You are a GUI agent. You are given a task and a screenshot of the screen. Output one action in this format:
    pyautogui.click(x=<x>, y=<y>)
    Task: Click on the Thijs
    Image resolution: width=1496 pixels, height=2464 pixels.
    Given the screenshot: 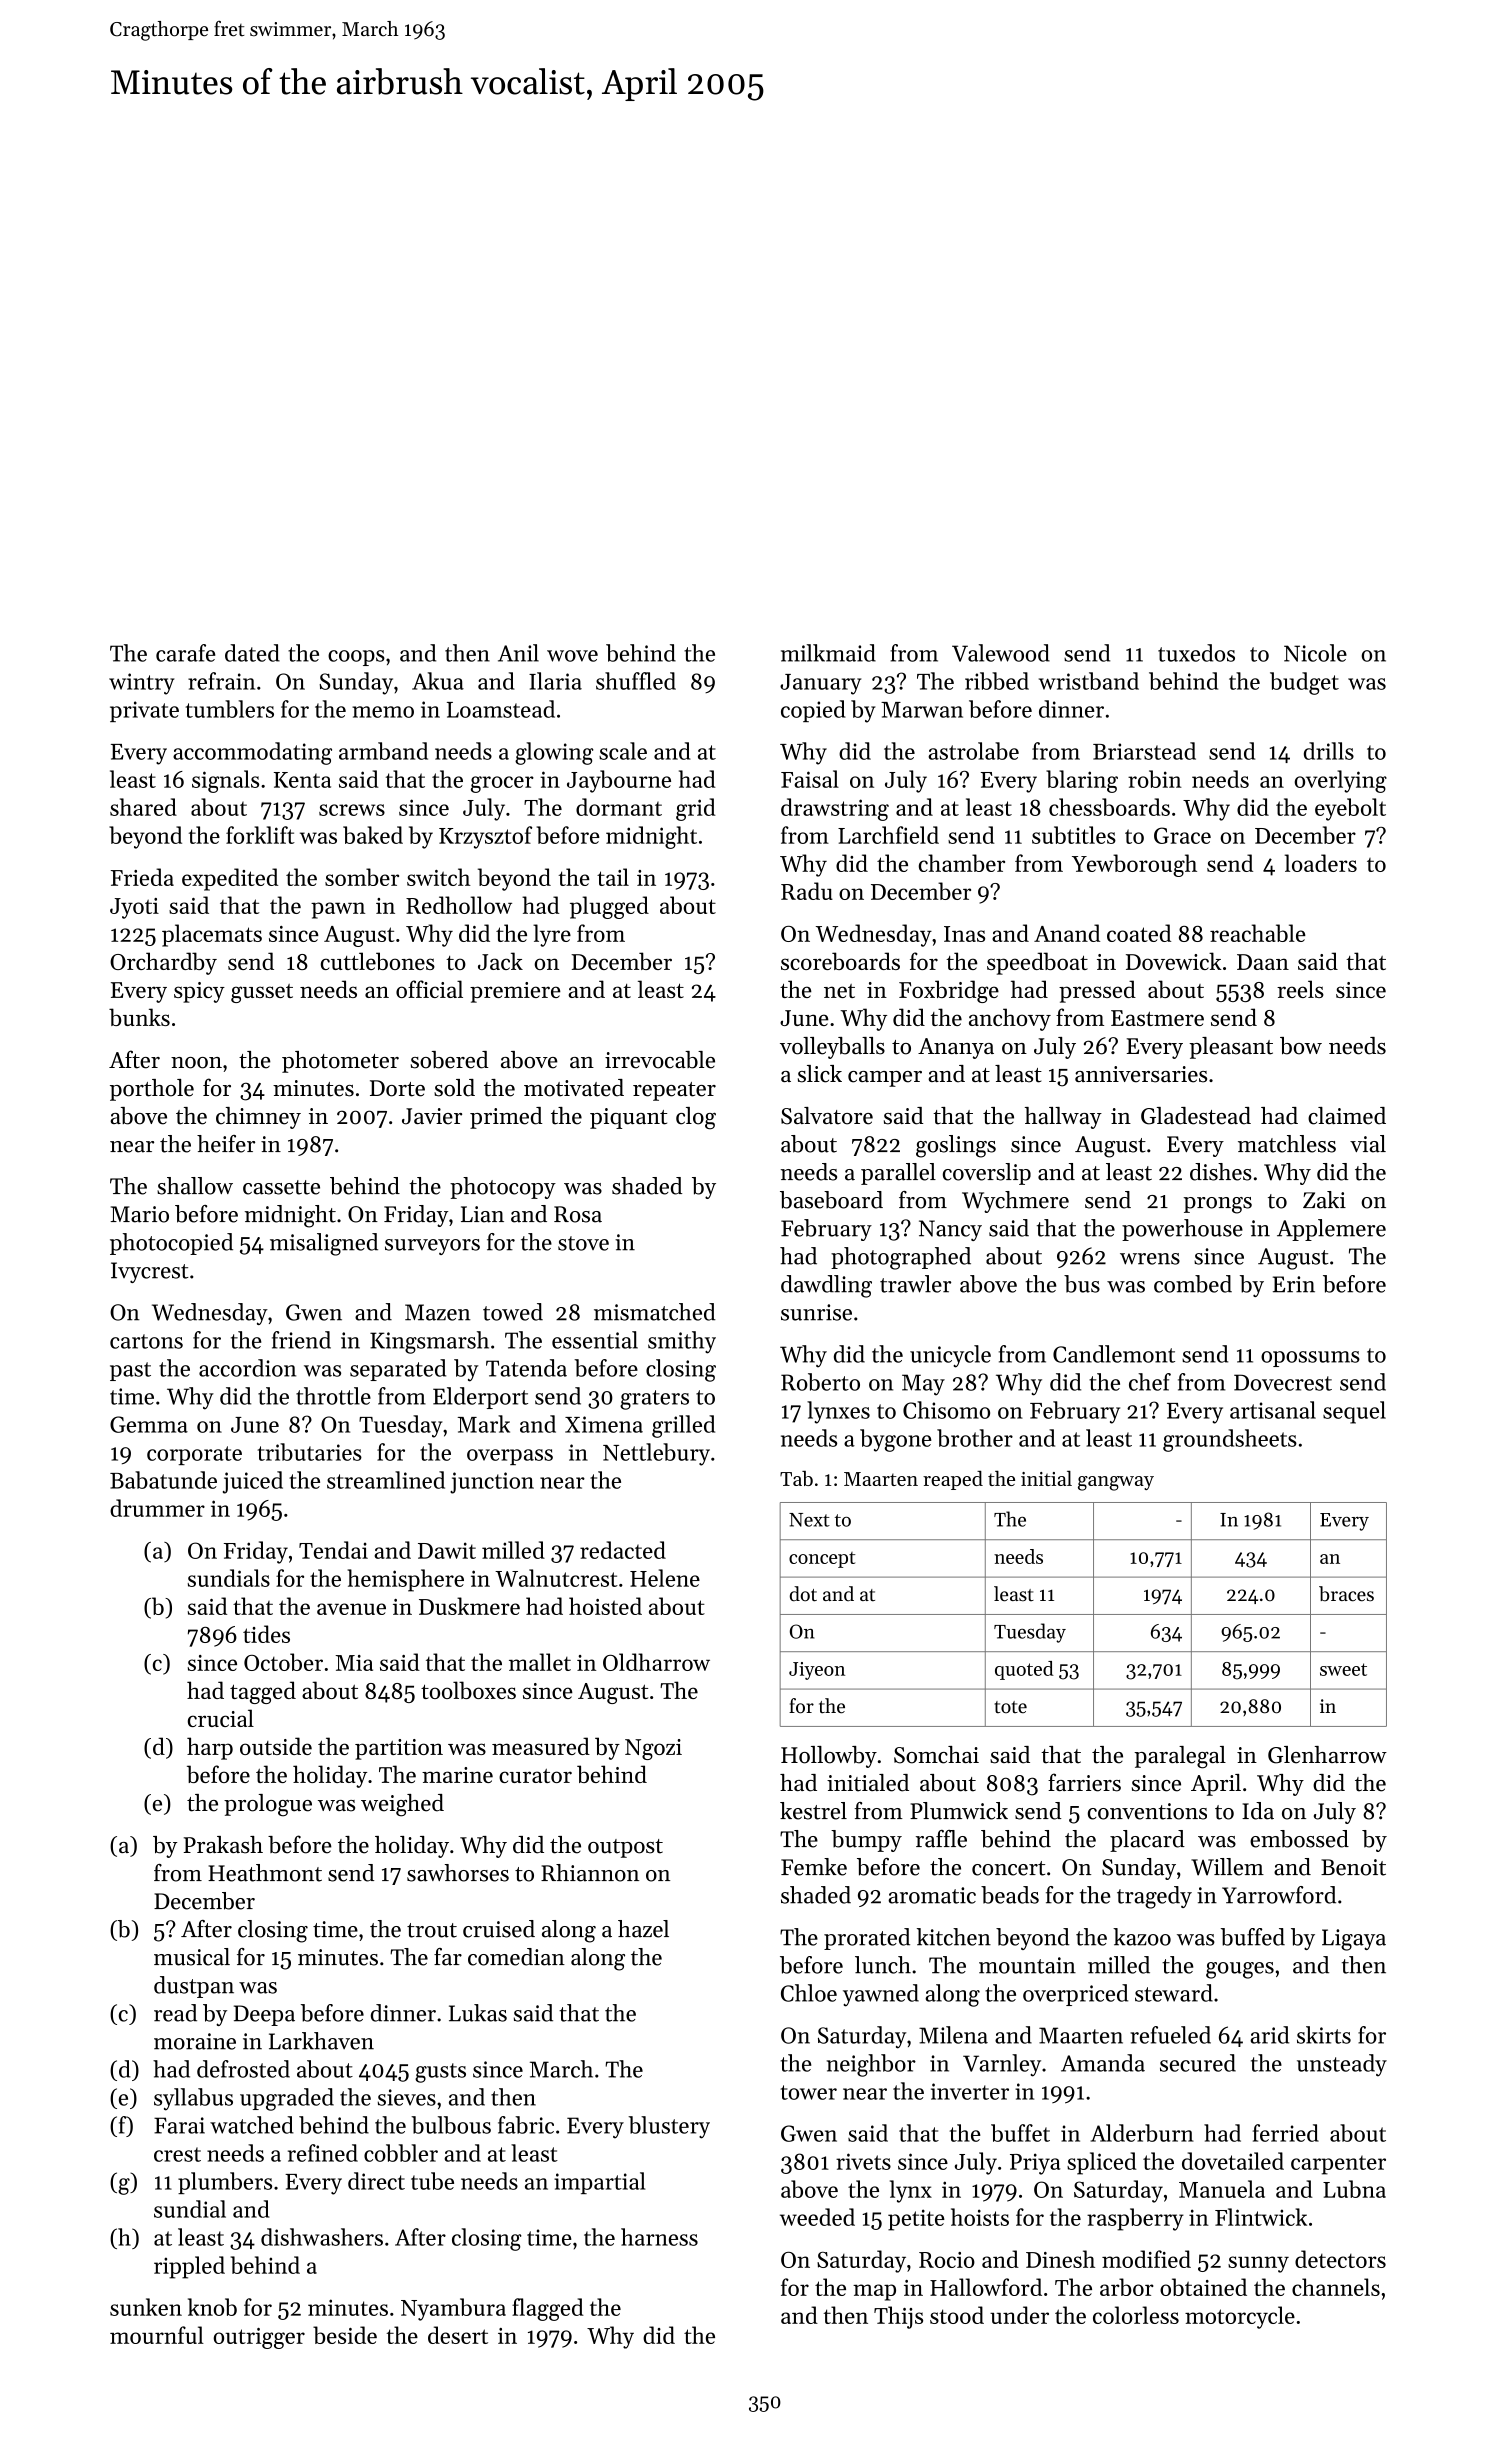 What is the action you would take?
    pyautogui.click(x=898, y=2317)
